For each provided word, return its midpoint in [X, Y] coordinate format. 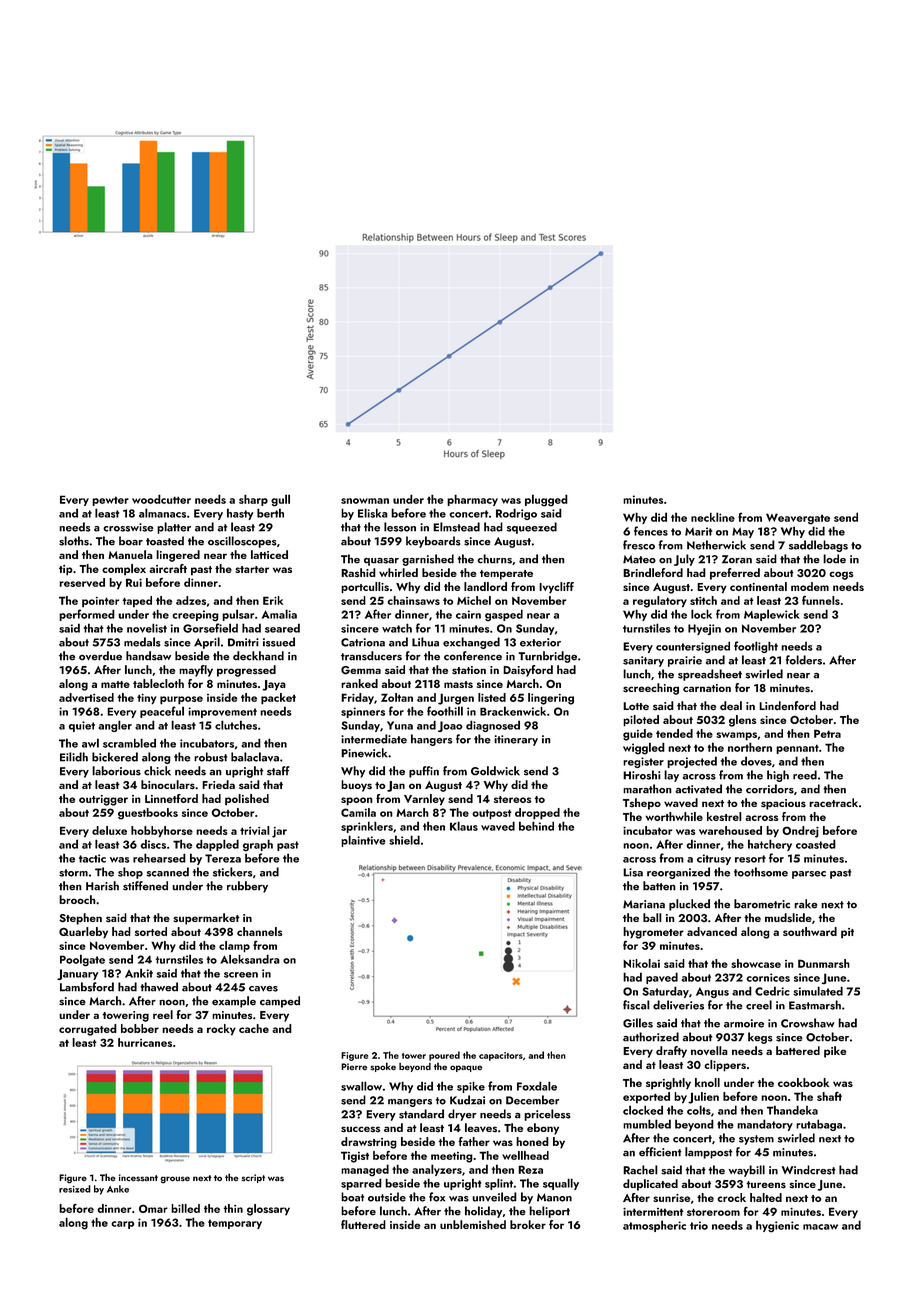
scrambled [129, 743]
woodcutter [161, 499]
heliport [549, 1212]
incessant [138, 1178]
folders [804, 660]
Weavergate [798, 519]
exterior [540, 642]
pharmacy [472, 500]
